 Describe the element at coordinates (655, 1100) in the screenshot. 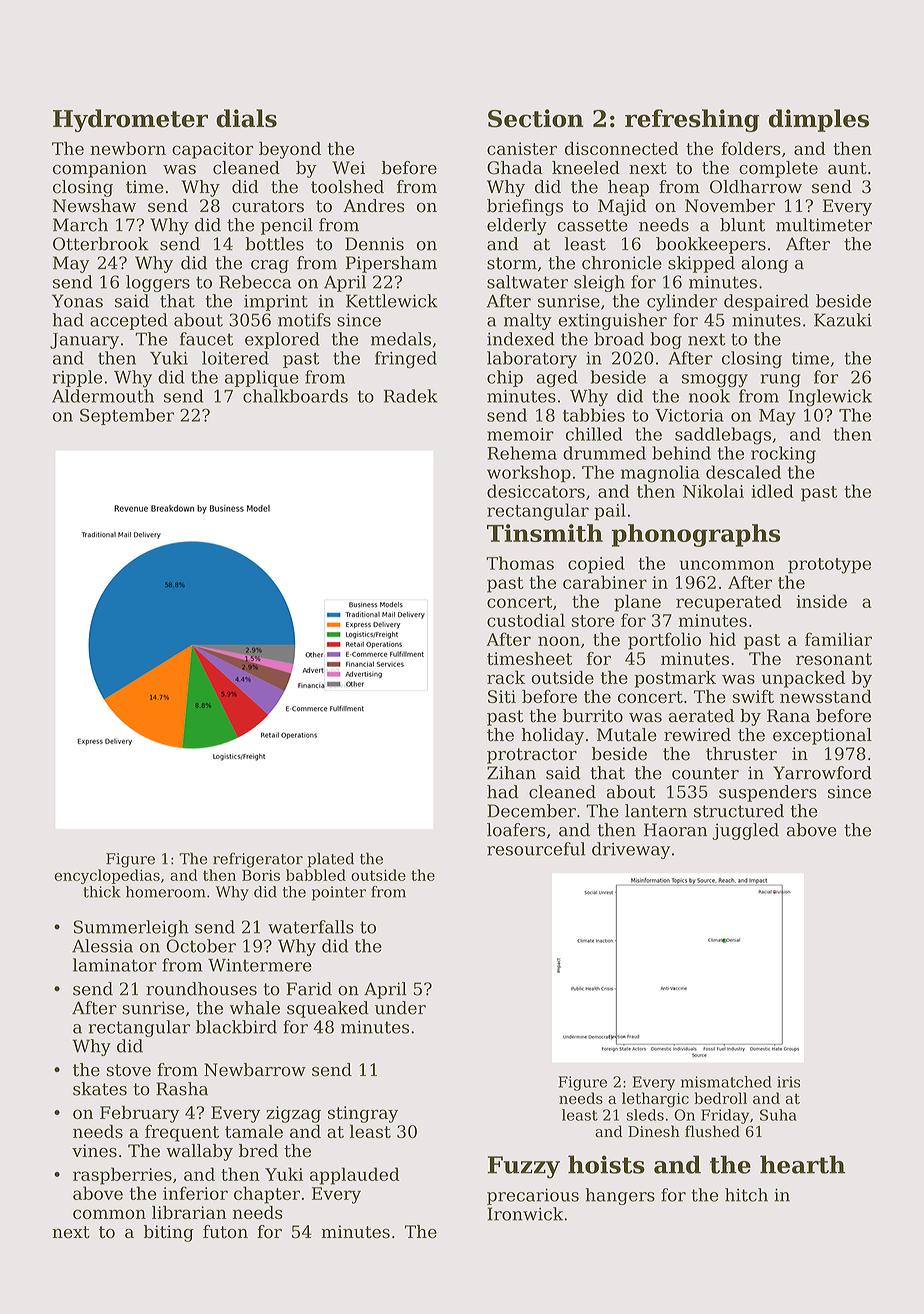

I see `lethargic` at that location.
